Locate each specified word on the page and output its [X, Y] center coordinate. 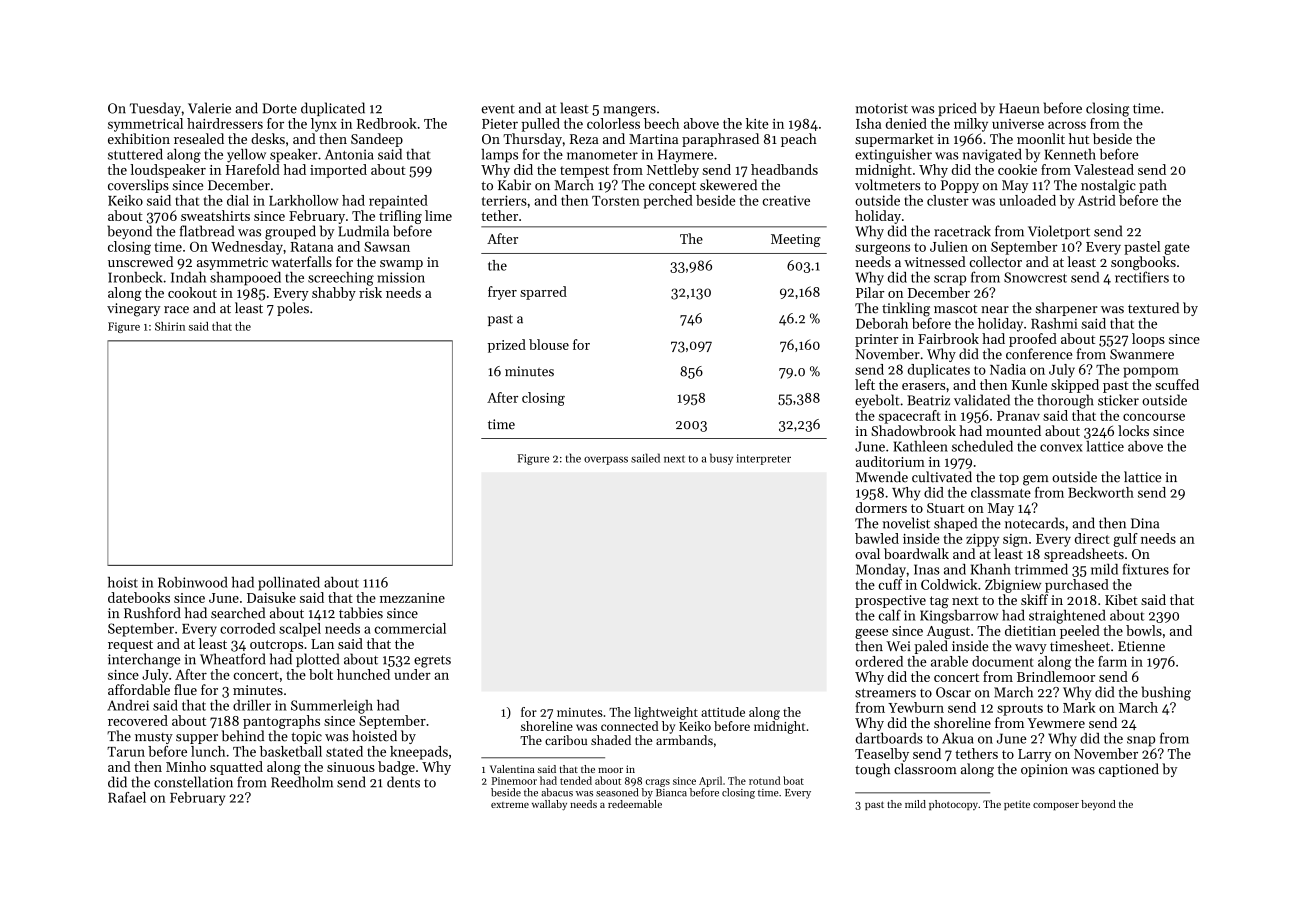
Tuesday [155, 109]
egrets [432, 661]
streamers [885, 693]
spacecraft [909, 417]
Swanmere [1142, 354]
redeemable [635, 804]
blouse [549, 344]
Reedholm [302, 782]
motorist [881, 108]
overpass [606, 460]
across [1067, 125]
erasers [923, 386]
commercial [410, 628]
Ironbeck [135, 277]
